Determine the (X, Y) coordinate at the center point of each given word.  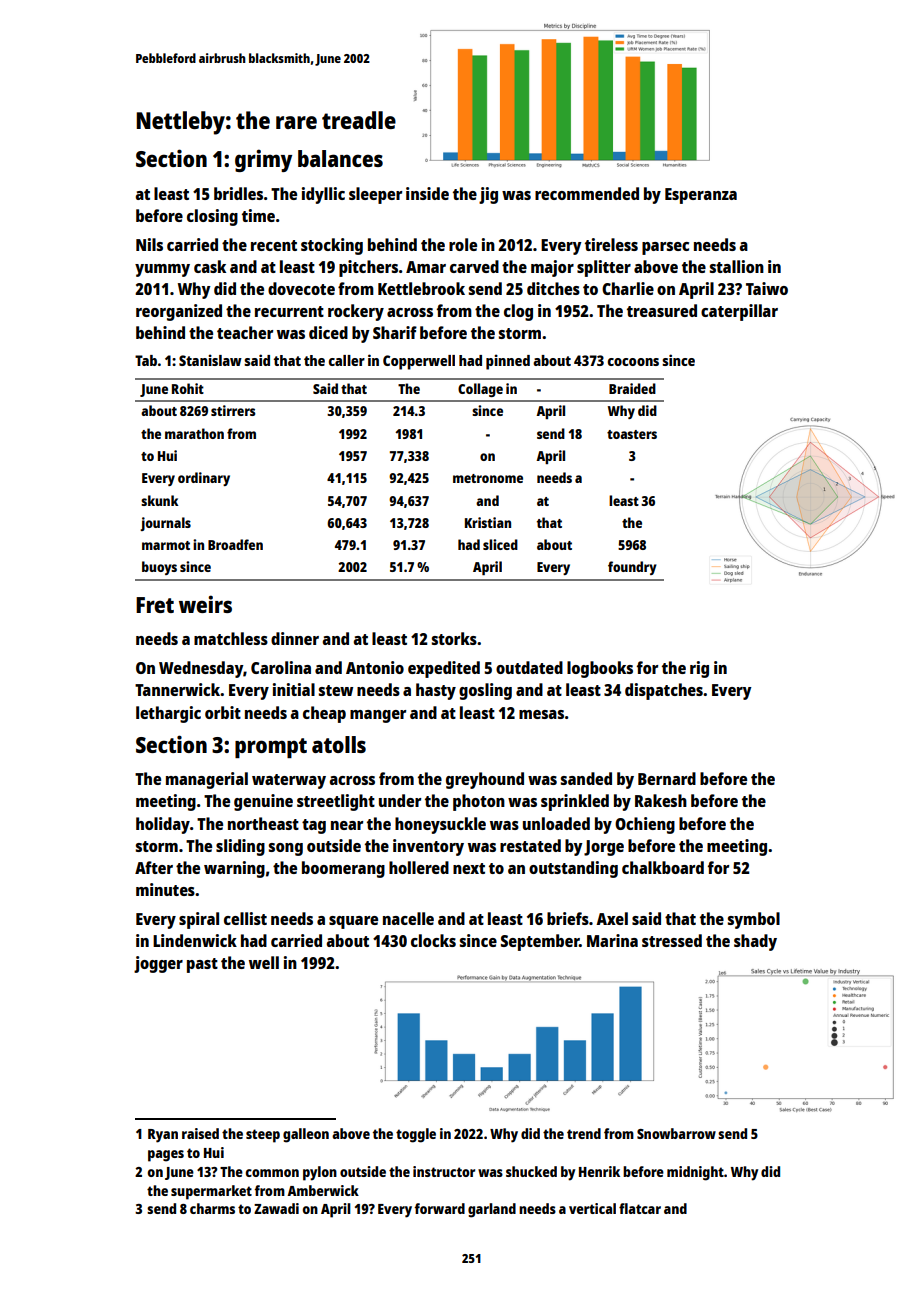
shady (755, 942)
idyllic (323, 195)
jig (488, 195)
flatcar (640, 1208)
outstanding (573, 869)
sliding (240, 847)
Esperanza (701, 196)
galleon (306, 1135)
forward (439, 1208)
